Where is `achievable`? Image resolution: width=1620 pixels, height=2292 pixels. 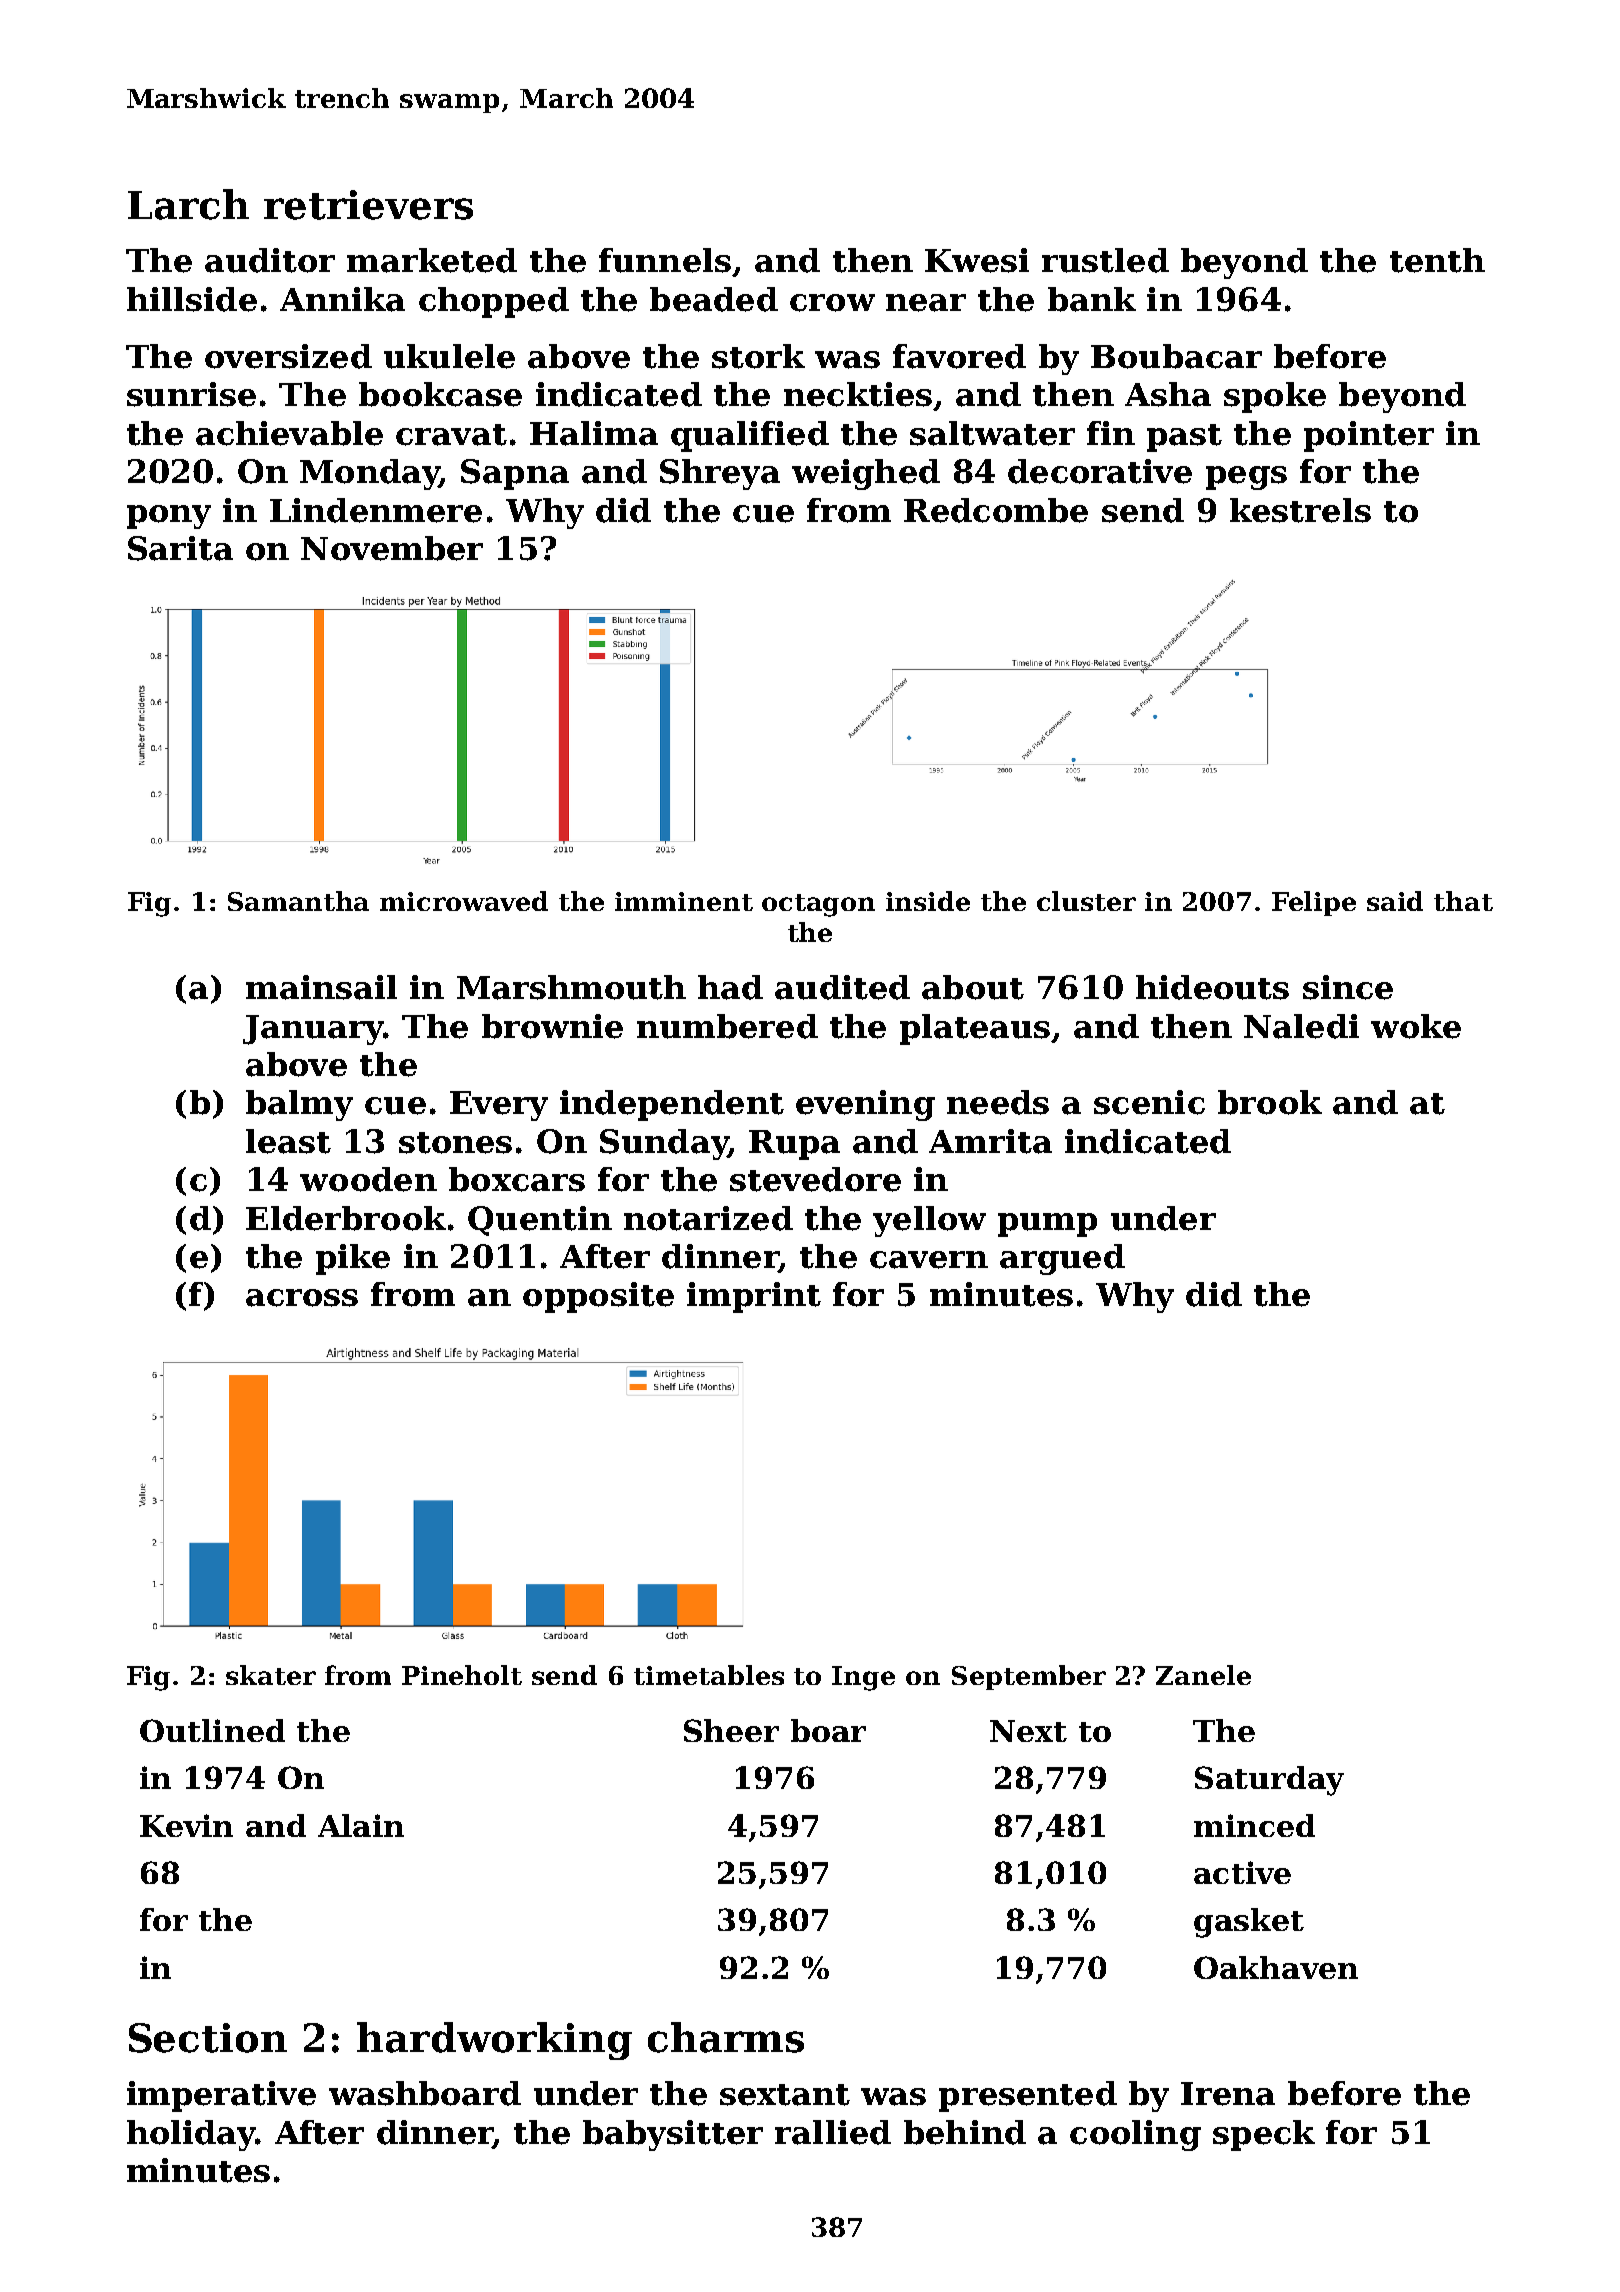
achievable is located at coordinates (289, 433).
